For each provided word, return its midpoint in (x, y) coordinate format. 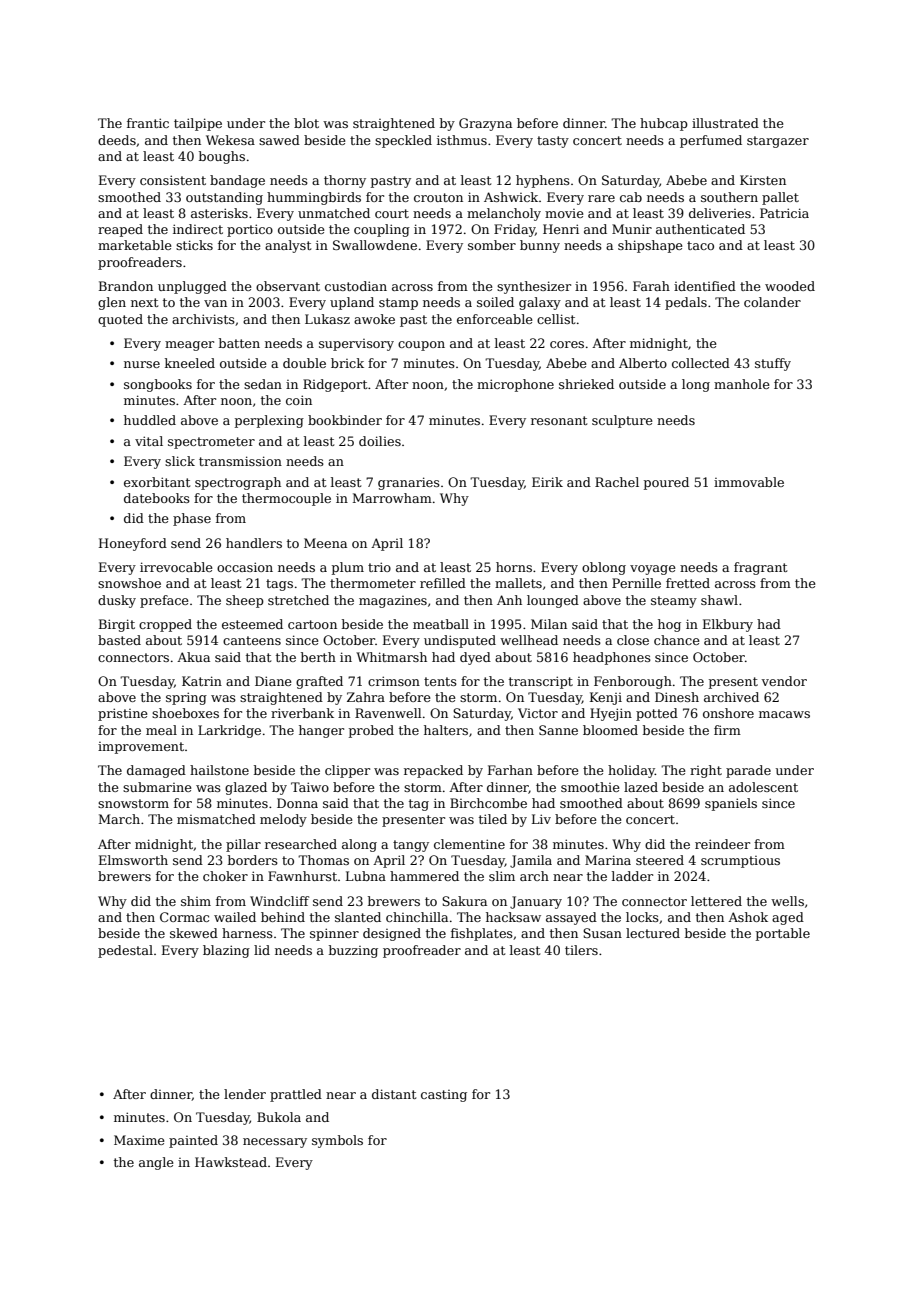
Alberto (643, 363)
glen (112, 303)
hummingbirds (314, 198)
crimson (394, 681)
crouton (438, 197)
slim (502, 876)
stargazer (778, 142)
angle (156, 1163)
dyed (475, 658)
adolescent (763, 787)
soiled (495, 302)
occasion (245, 567)
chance (677, 640)
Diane (273, 681)
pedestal (125, 951)
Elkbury (728, 625)
